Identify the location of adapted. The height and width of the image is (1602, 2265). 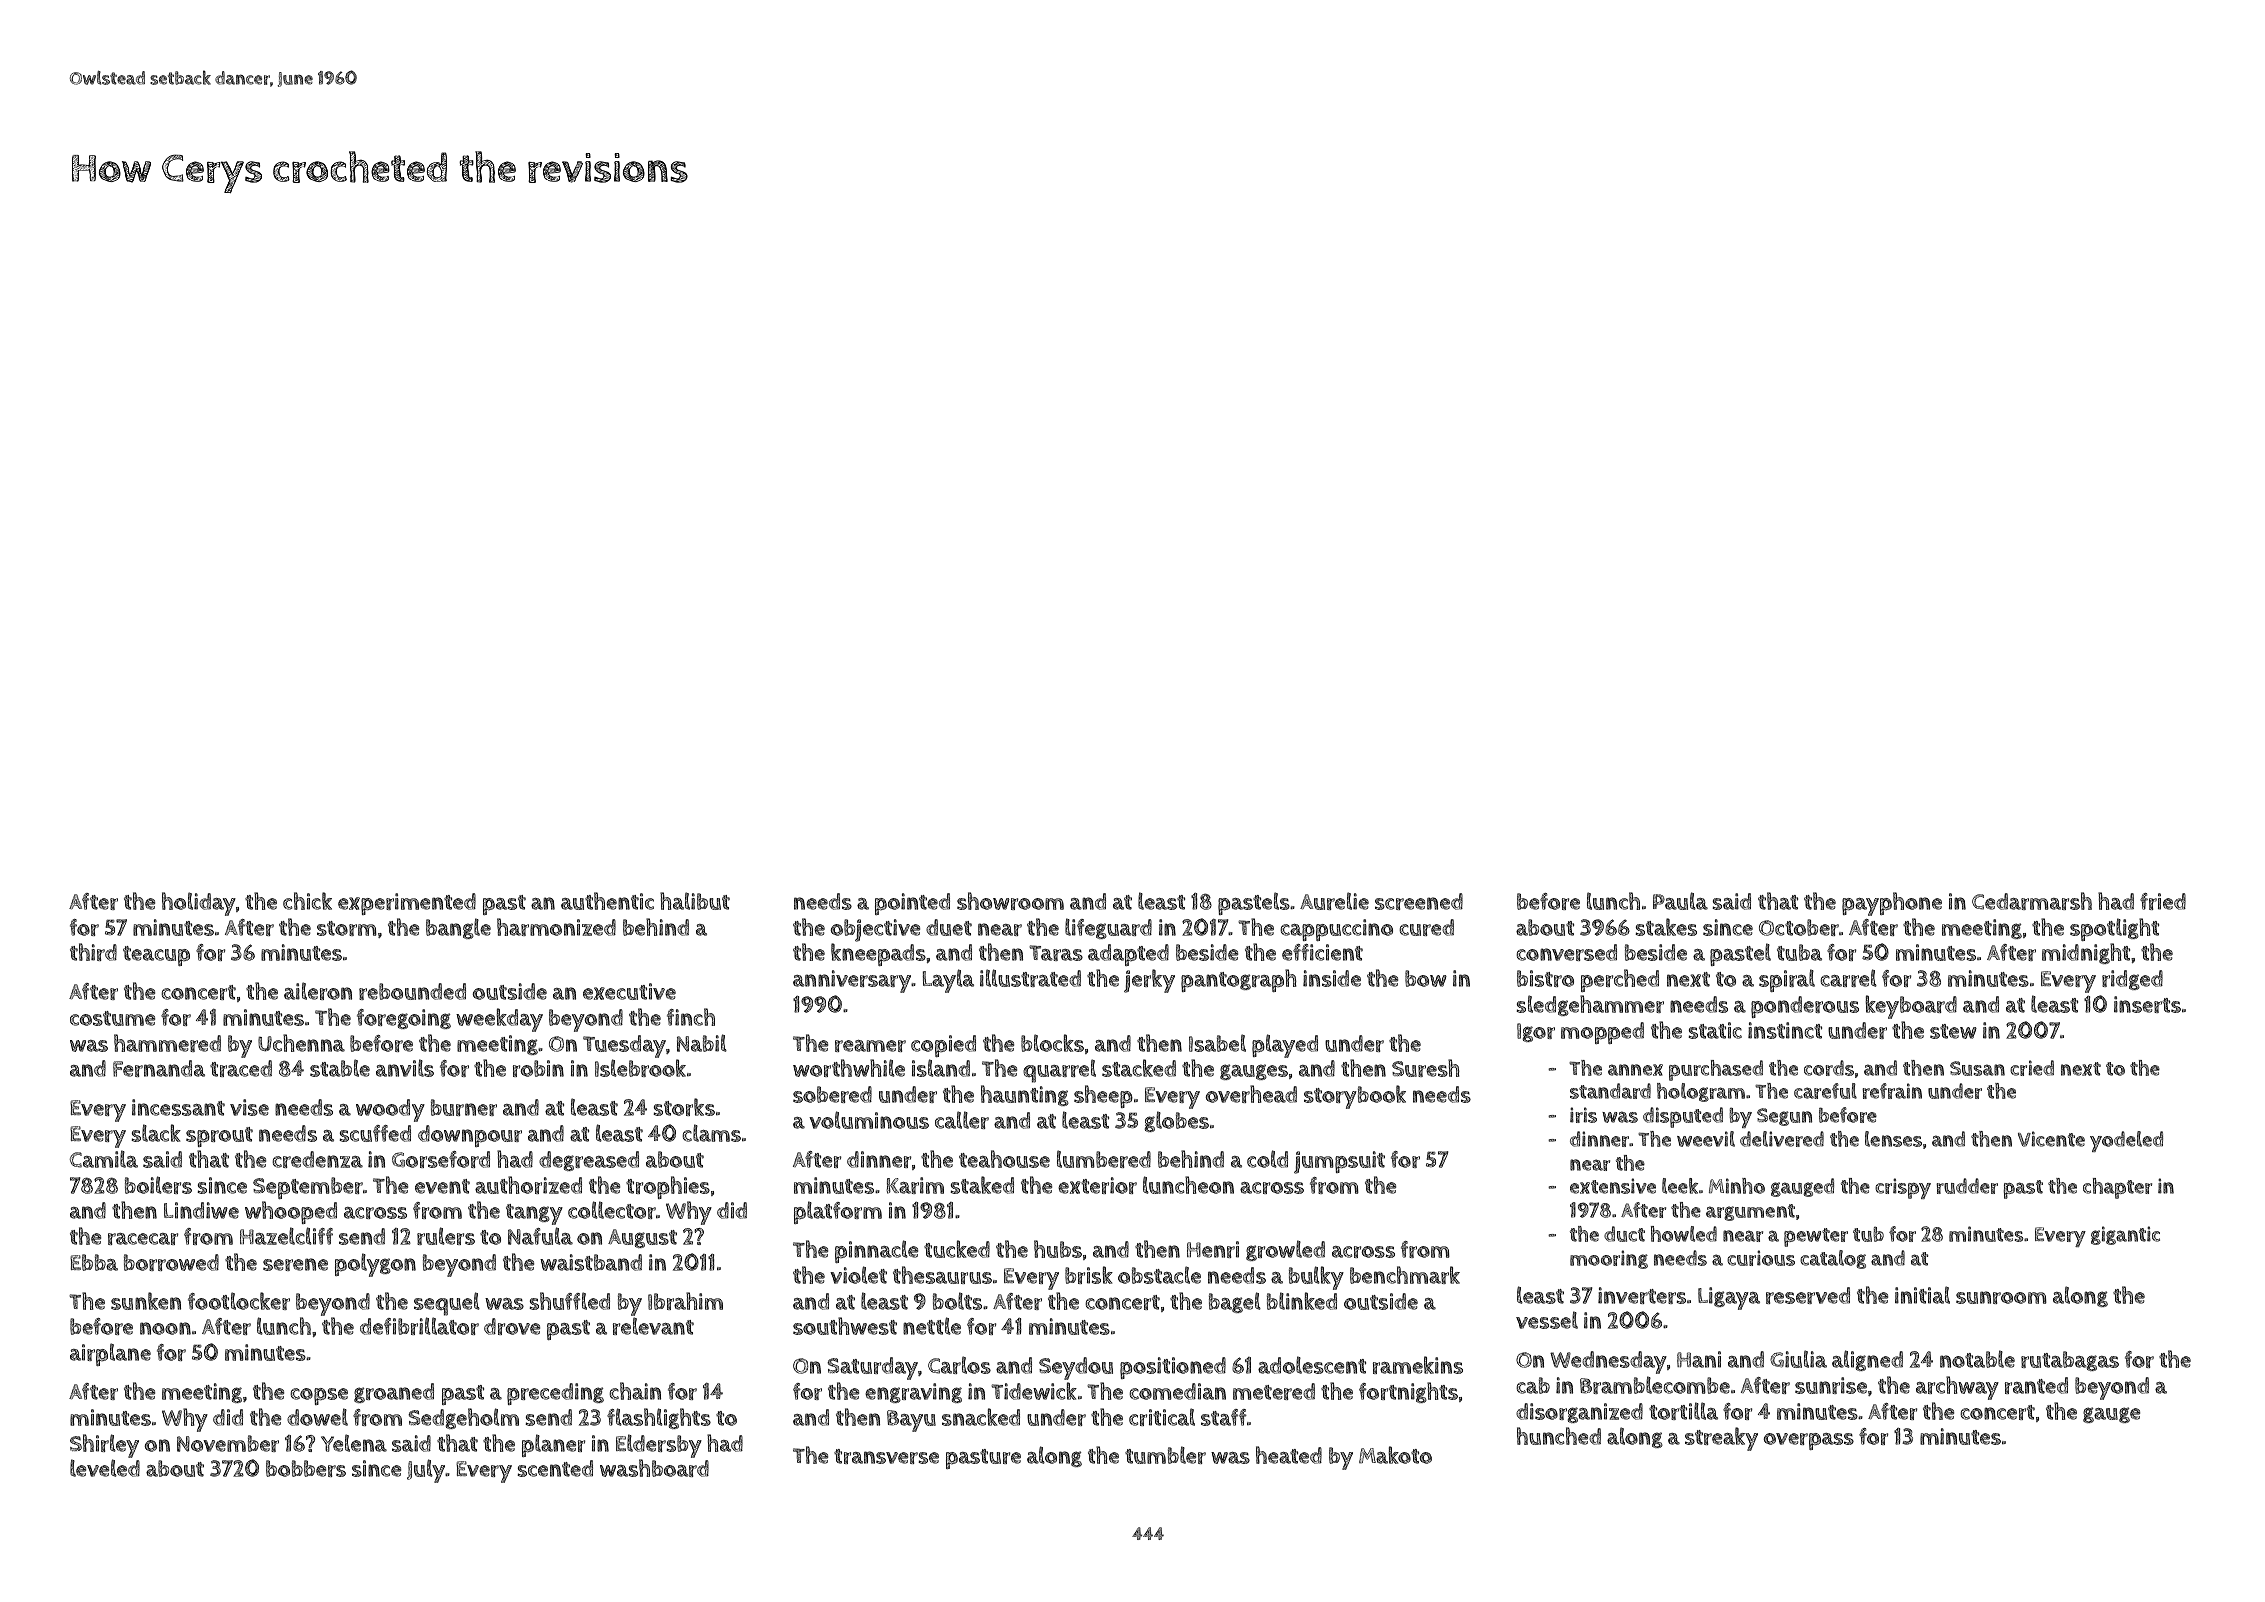
(1128, 955).
